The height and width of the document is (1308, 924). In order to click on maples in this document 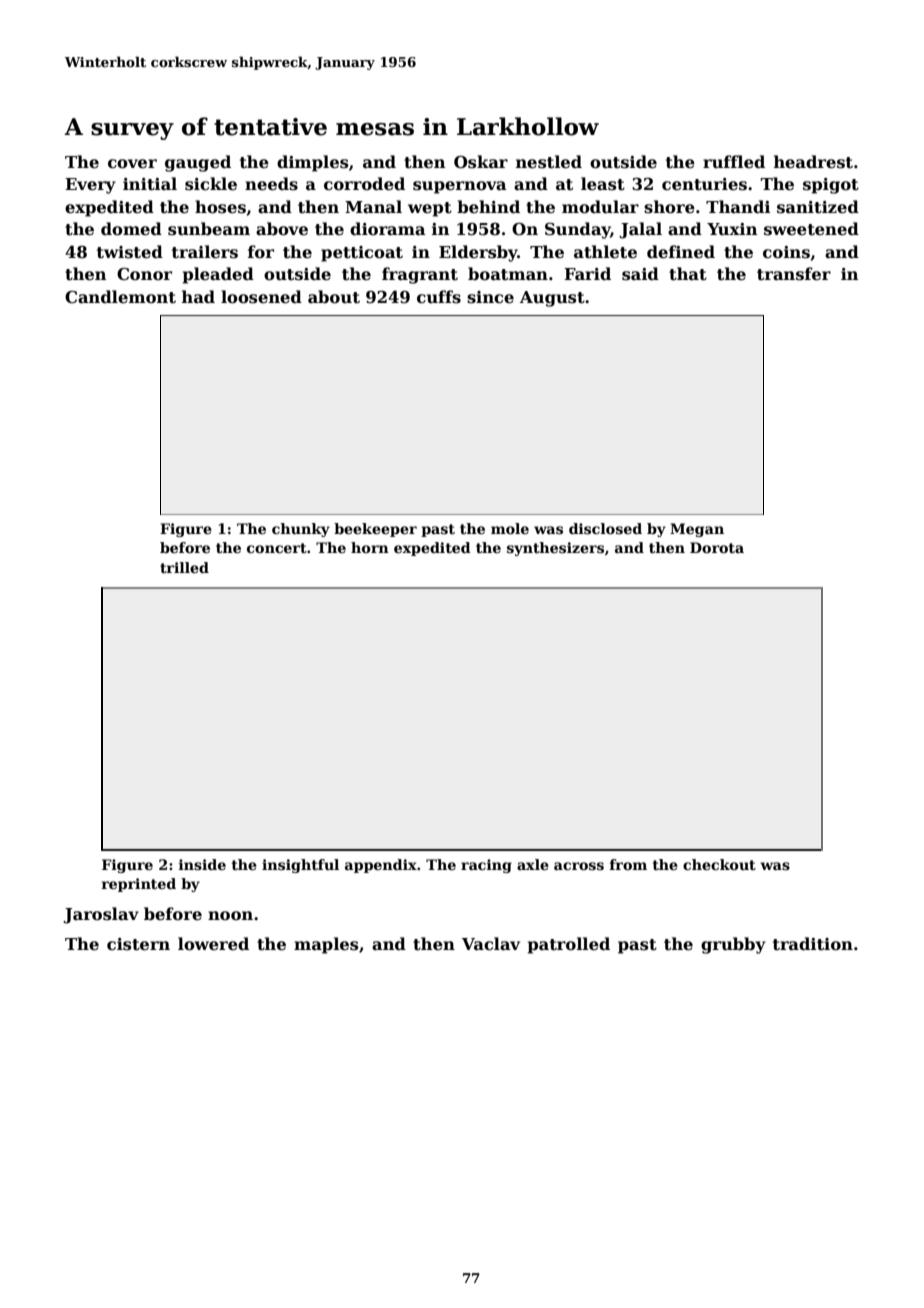, I will do `click(326, 945)`.
